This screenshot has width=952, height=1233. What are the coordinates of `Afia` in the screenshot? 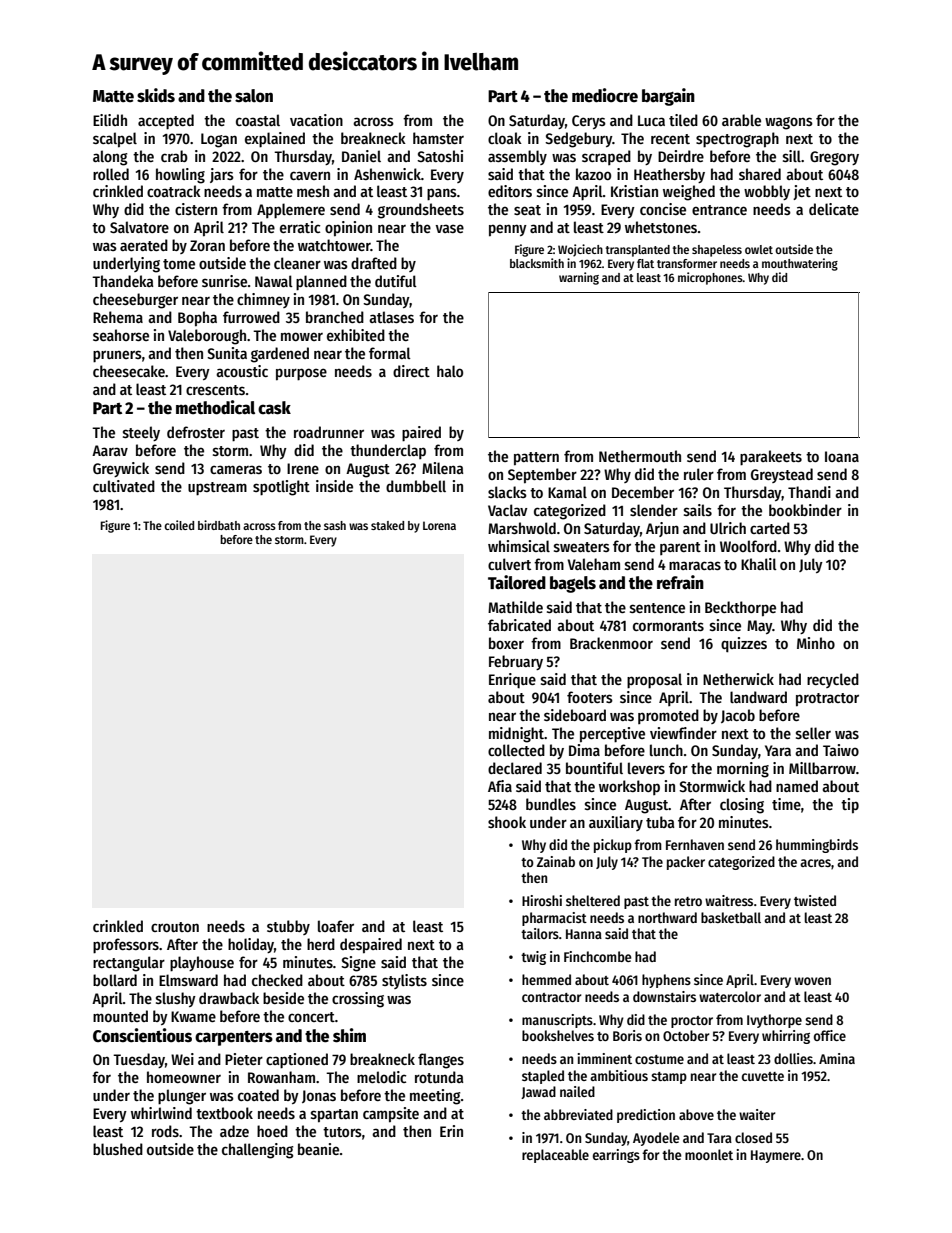 It's located at (500, 786).
